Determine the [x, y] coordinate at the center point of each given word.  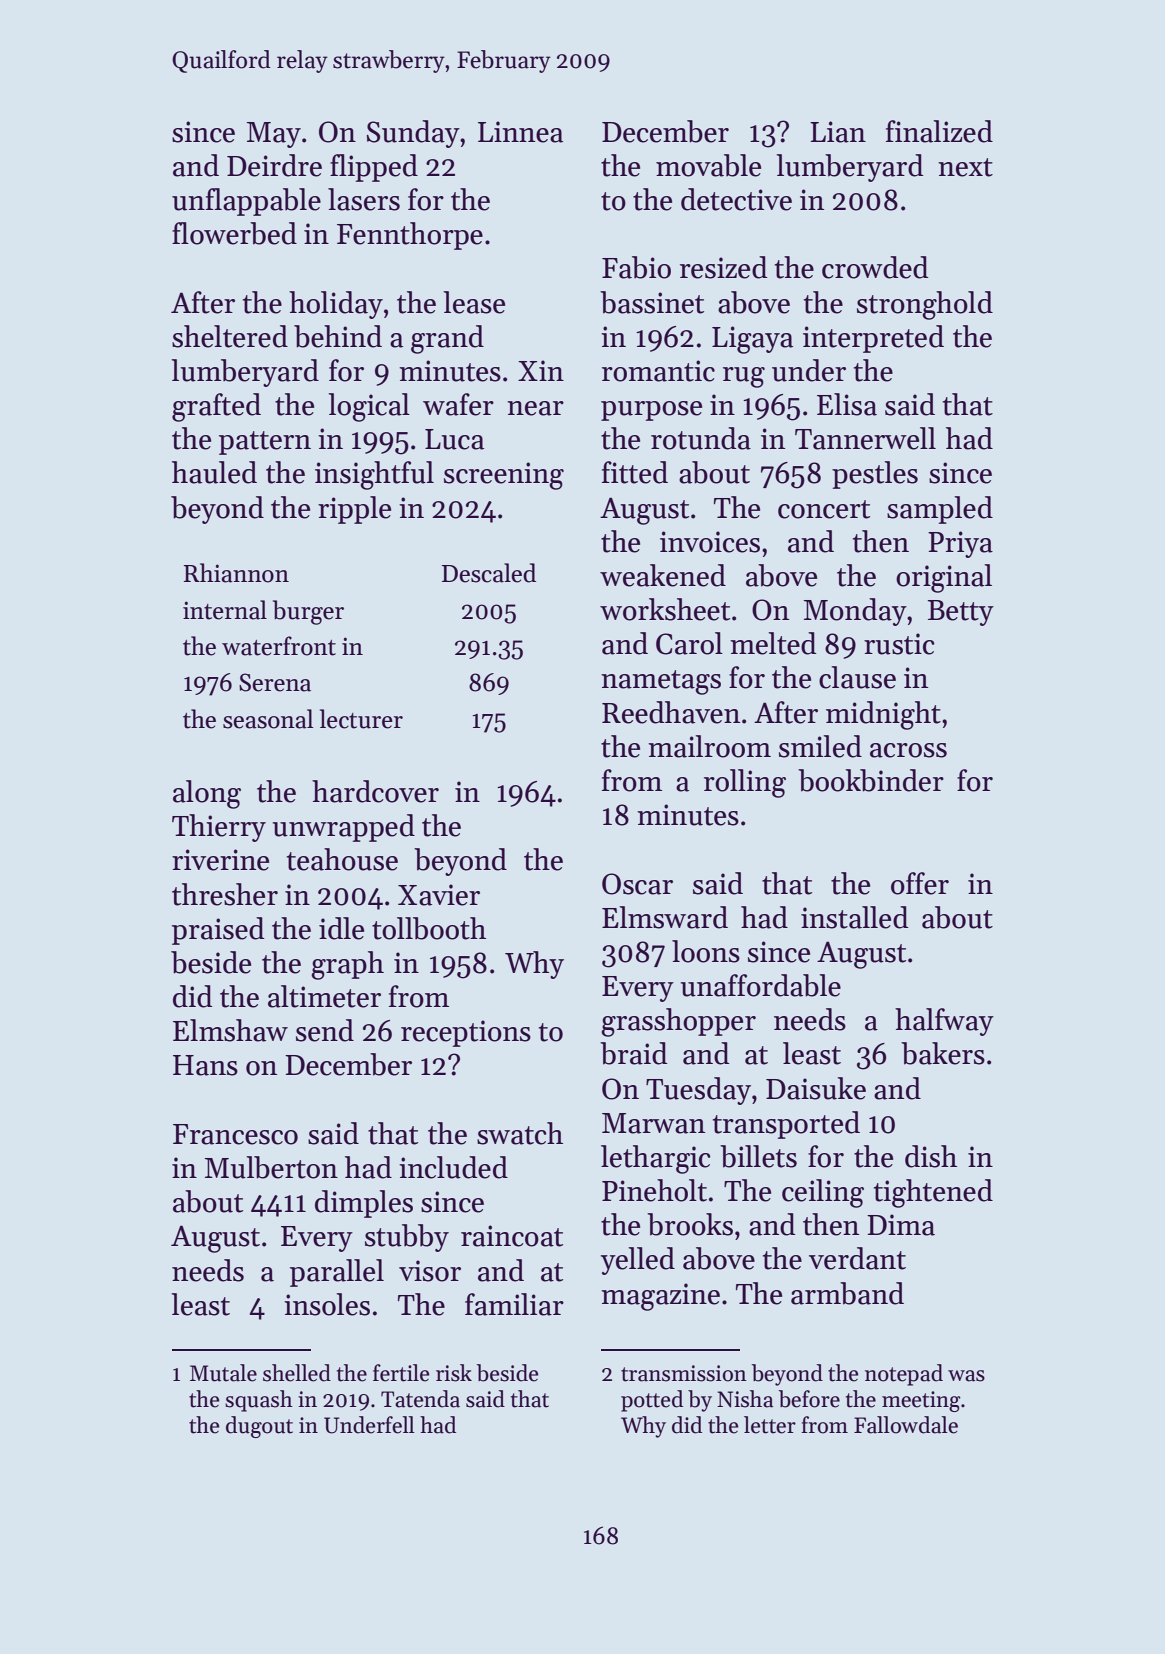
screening [504, 476]
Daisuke [816, 1088]
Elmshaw [230, 1030]
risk [454, 1373]
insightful [374, 475]
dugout [259, 1427]
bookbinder [871, 780]
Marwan [653, 1123]
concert [824, 509]
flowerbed [234, 233]
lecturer [361, 719]
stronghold [925, 305]
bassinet [652, 302]
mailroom [709, 746]
